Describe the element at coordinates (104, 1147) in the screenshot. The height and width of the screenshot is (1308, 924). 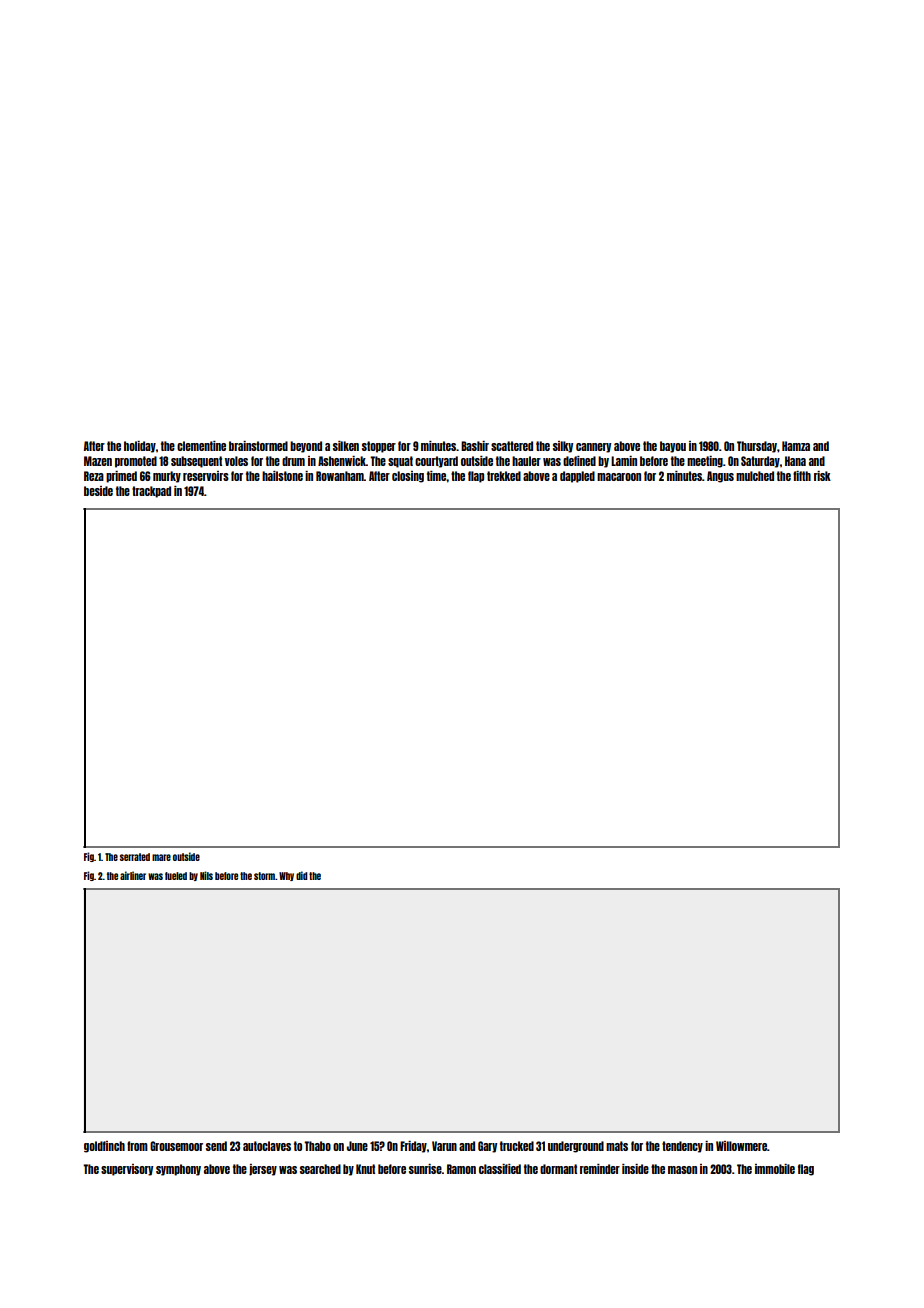
I see `goldfinch` at that location.
